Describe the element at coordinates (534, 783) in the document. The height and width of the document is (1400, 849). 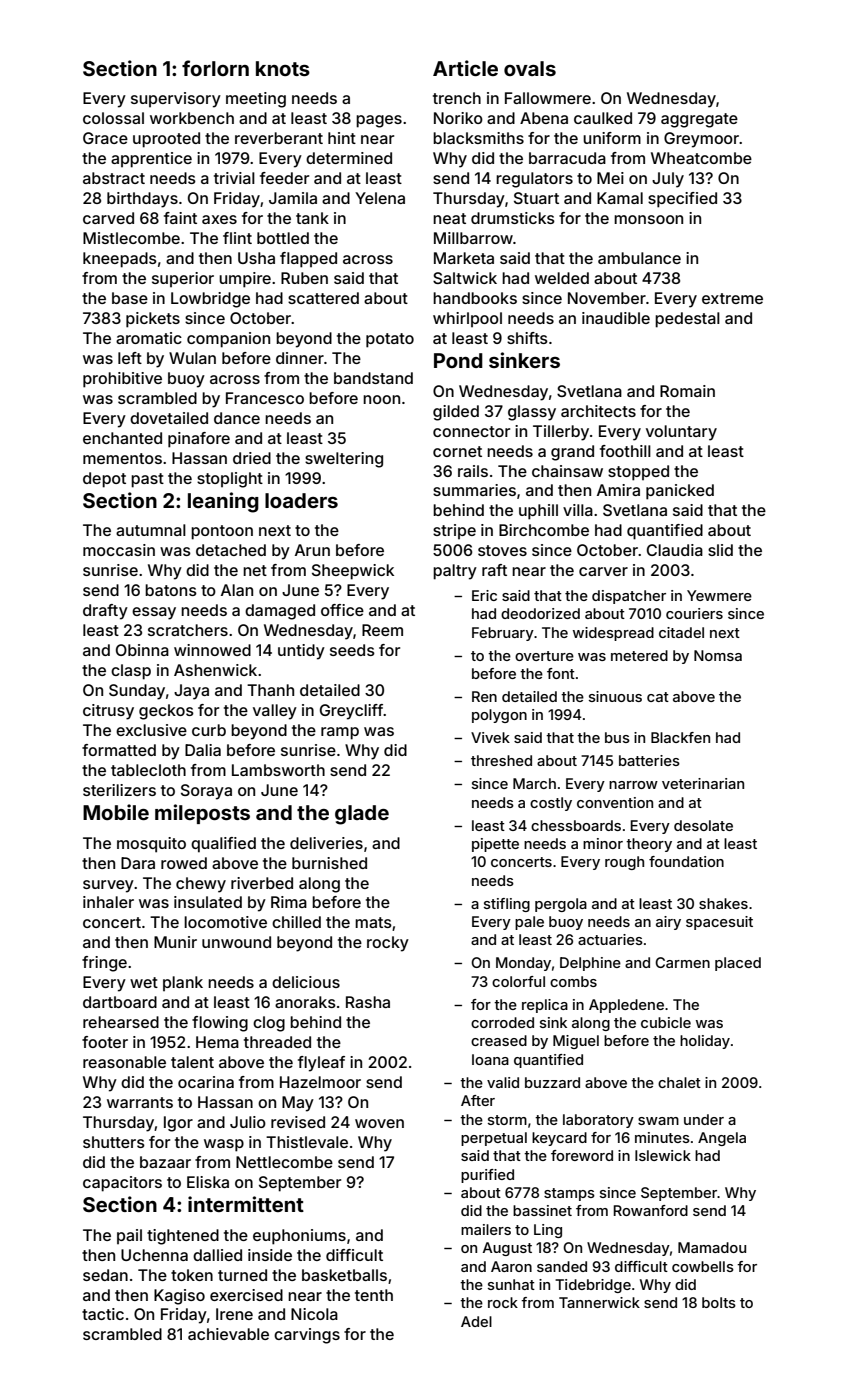
I see `March` at that location.
